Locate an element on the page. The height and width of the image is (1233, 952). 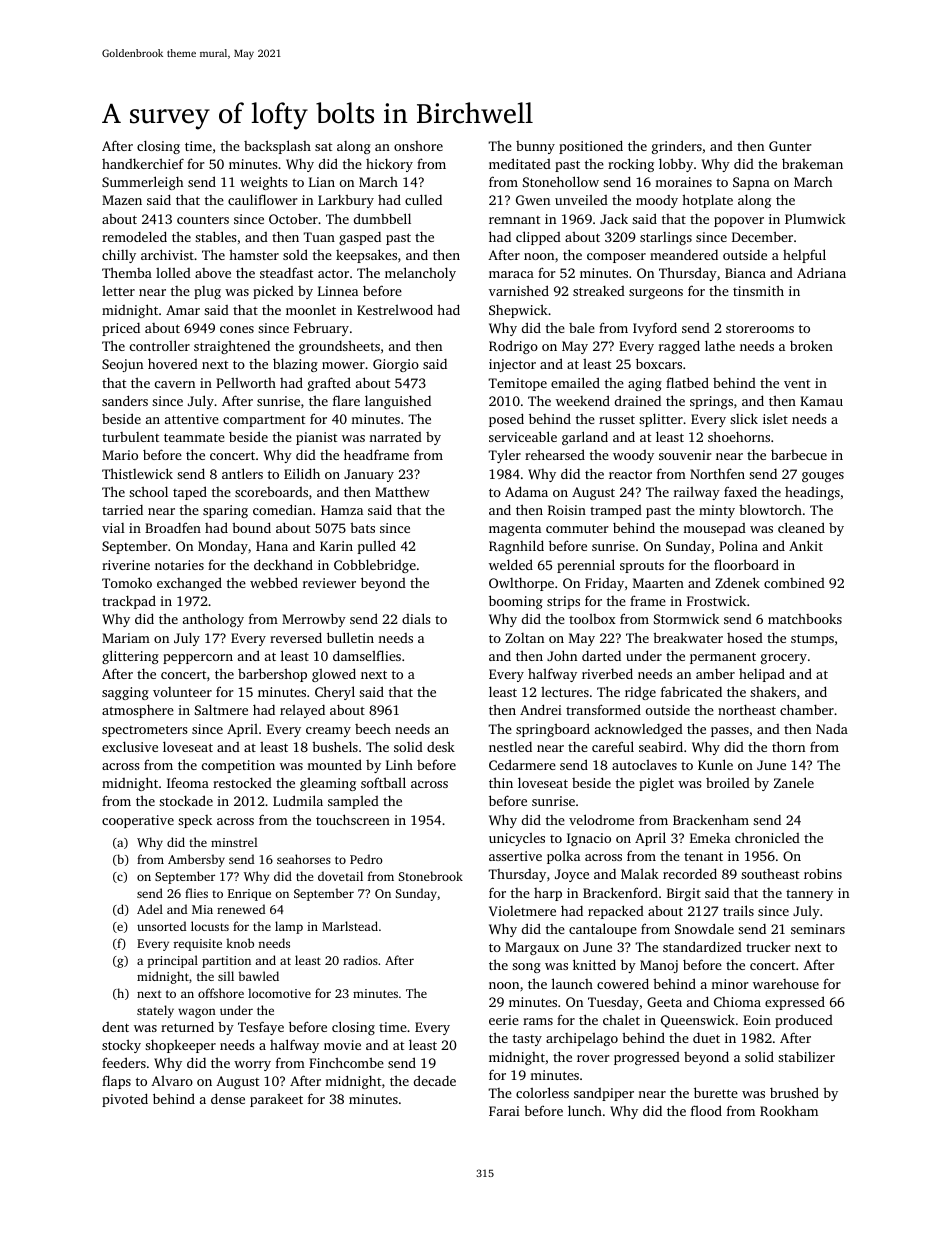
locomotive is located at coordinates (279, 993).
